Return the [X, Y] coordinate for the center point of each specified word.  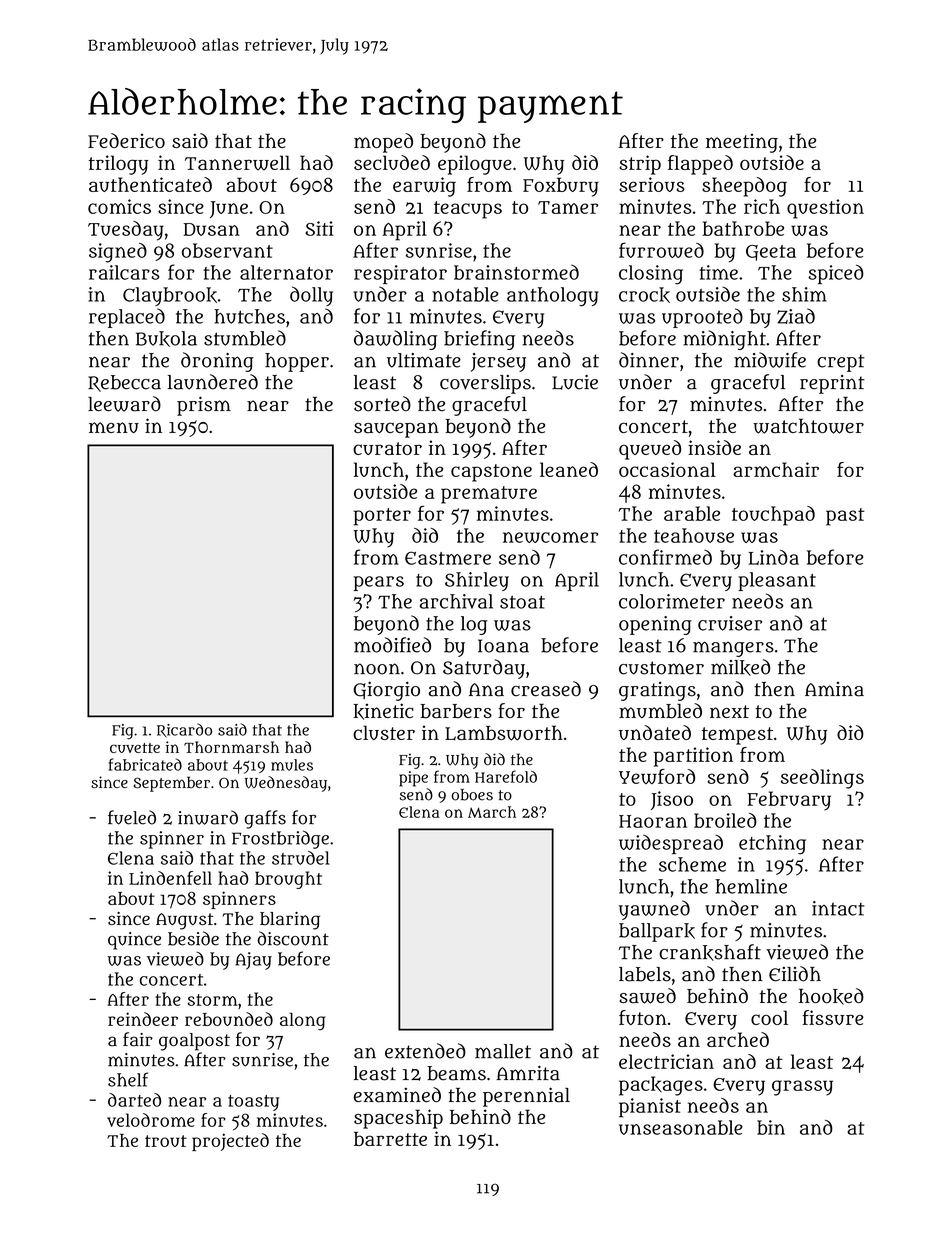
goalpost [194, 1042]
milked [740, 667]
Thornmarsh [231, 747]
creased [546, 689]
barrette [390, 1139]
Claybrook [170, 296]
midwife [770, 360]
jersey [498, 362]
